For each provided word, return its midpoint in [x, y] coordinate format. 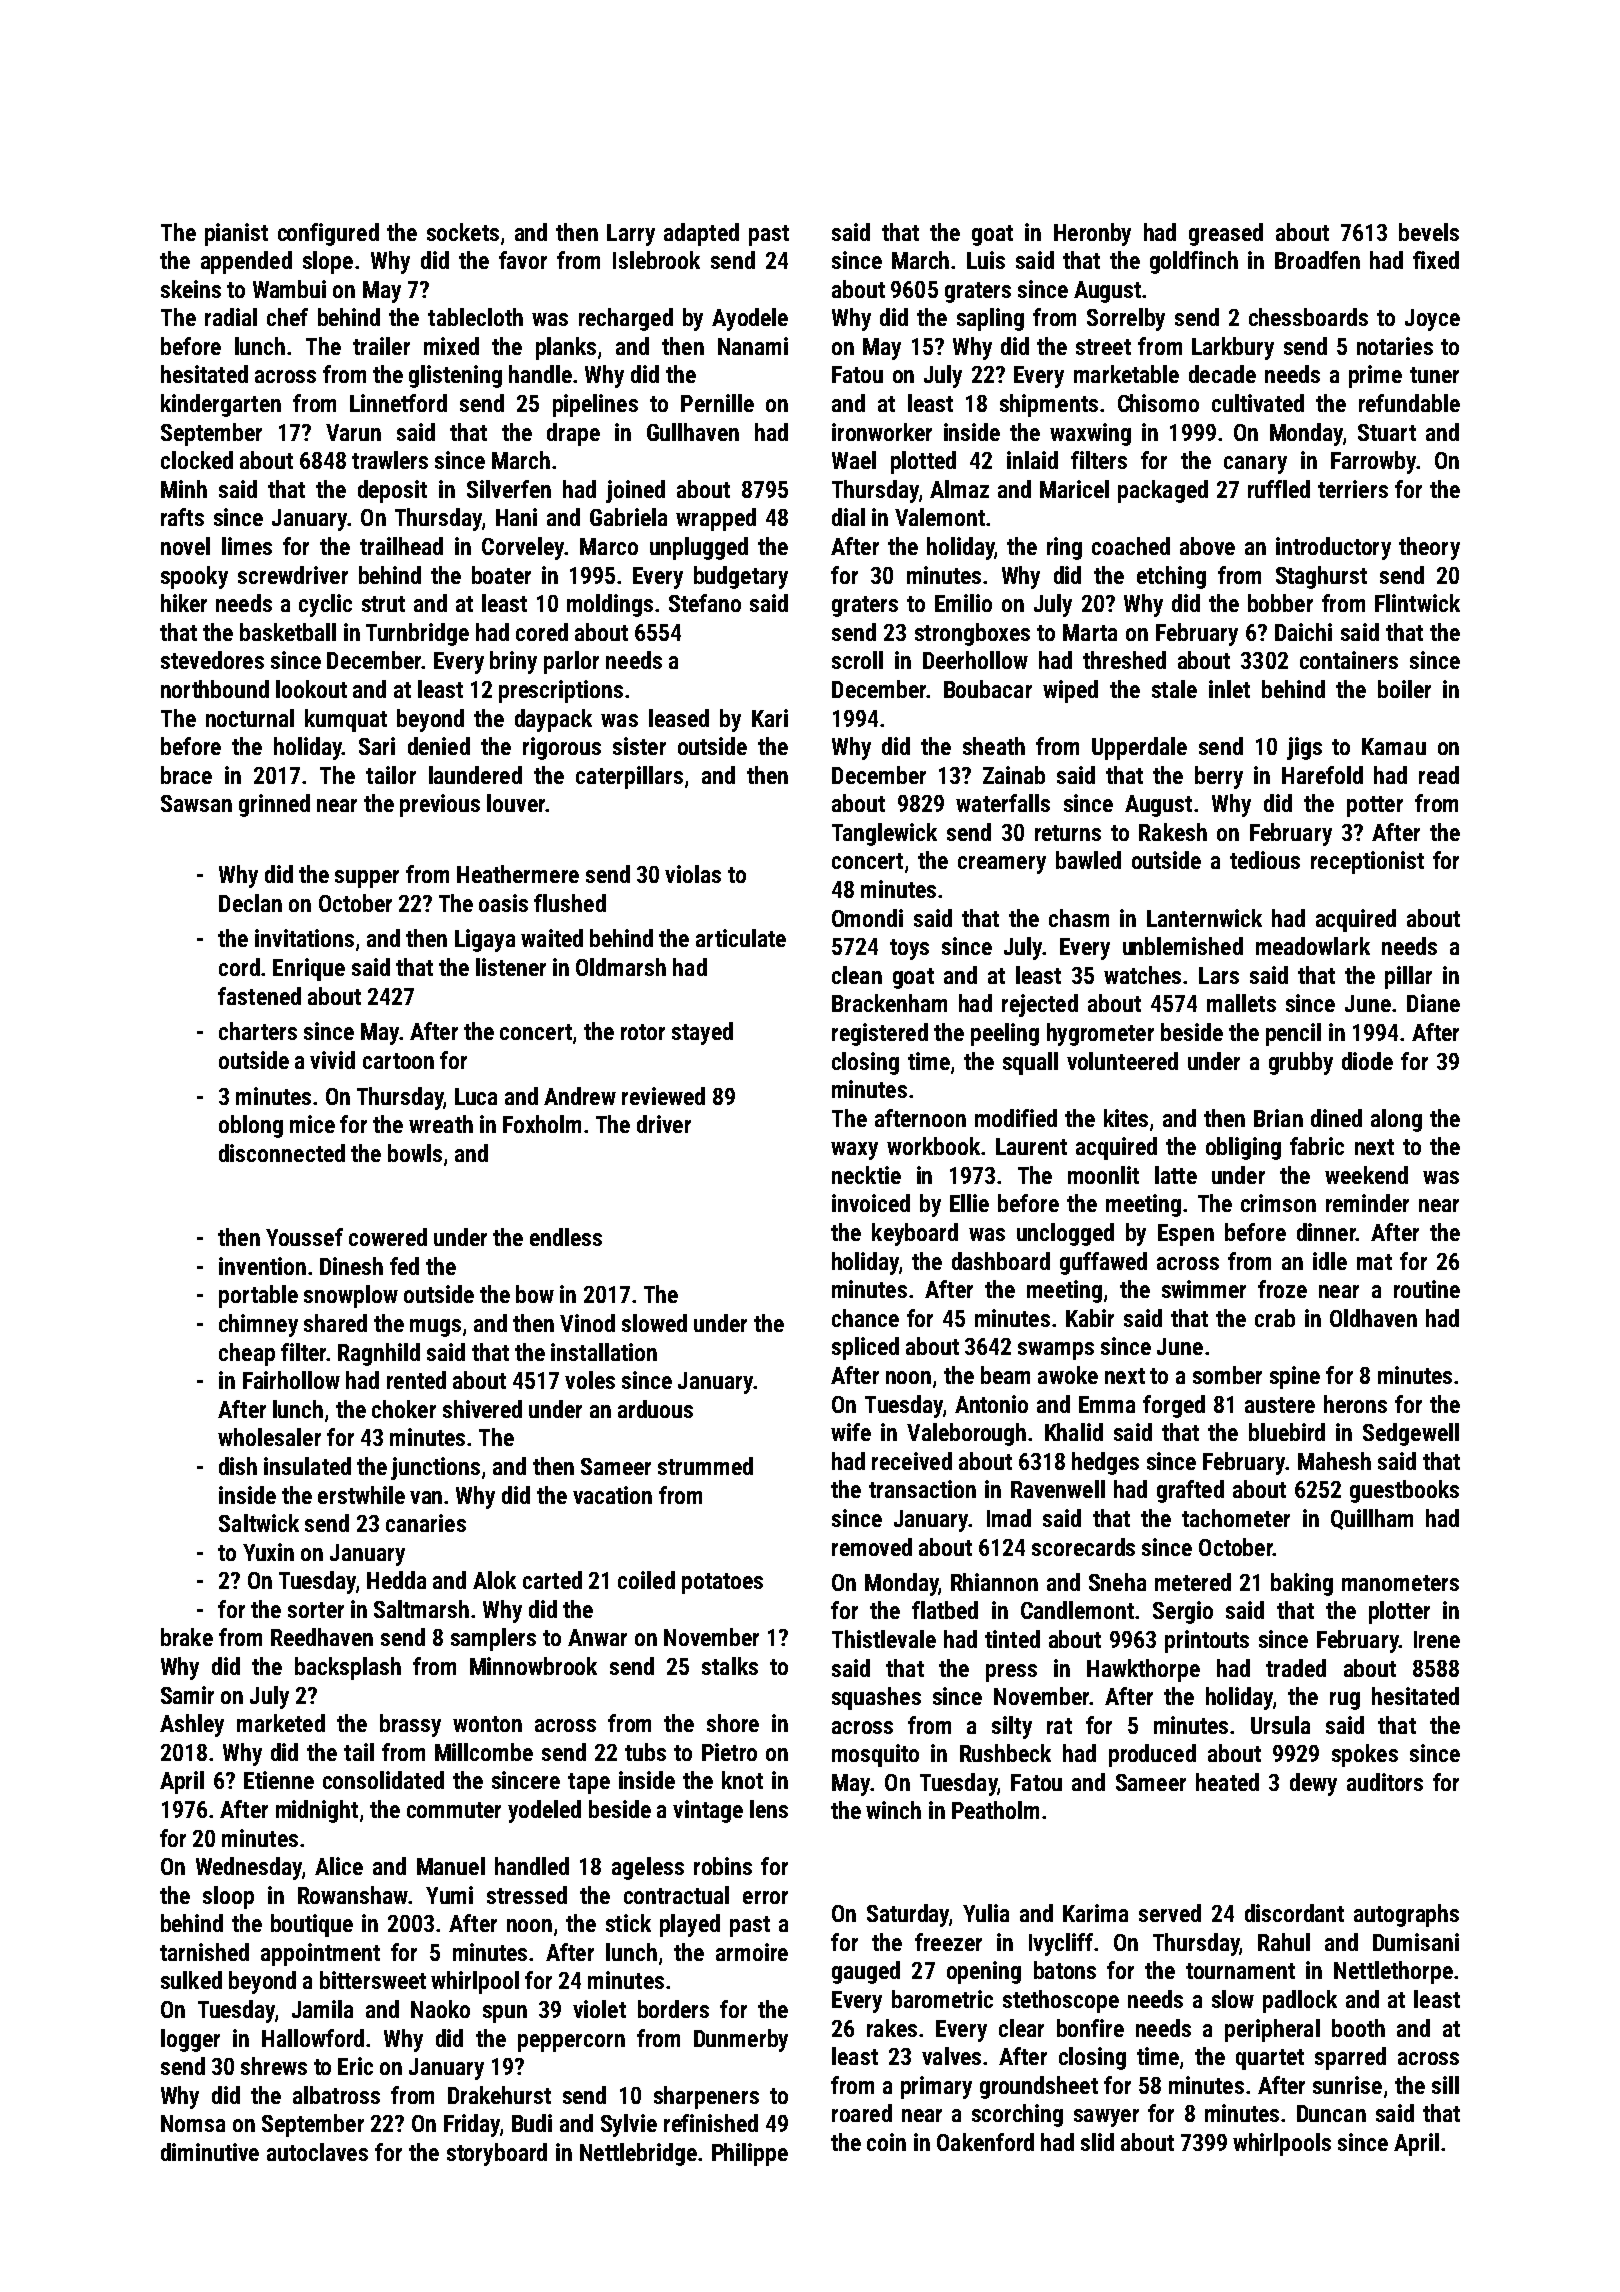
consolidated [383, 1780]
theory [1429, 548]
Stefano [705, 603]
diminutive [210, 2152]
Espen [1186, 1235]
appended [246, 262]
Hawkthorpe [1143, 1670]
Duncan [1331, 2113]
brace [186, 775]
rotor [643, 1032]
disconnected [282, 1153]
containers [1349, 660]
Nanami [753, 346]
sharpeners [706, 2097]
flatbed [945, 1610]
